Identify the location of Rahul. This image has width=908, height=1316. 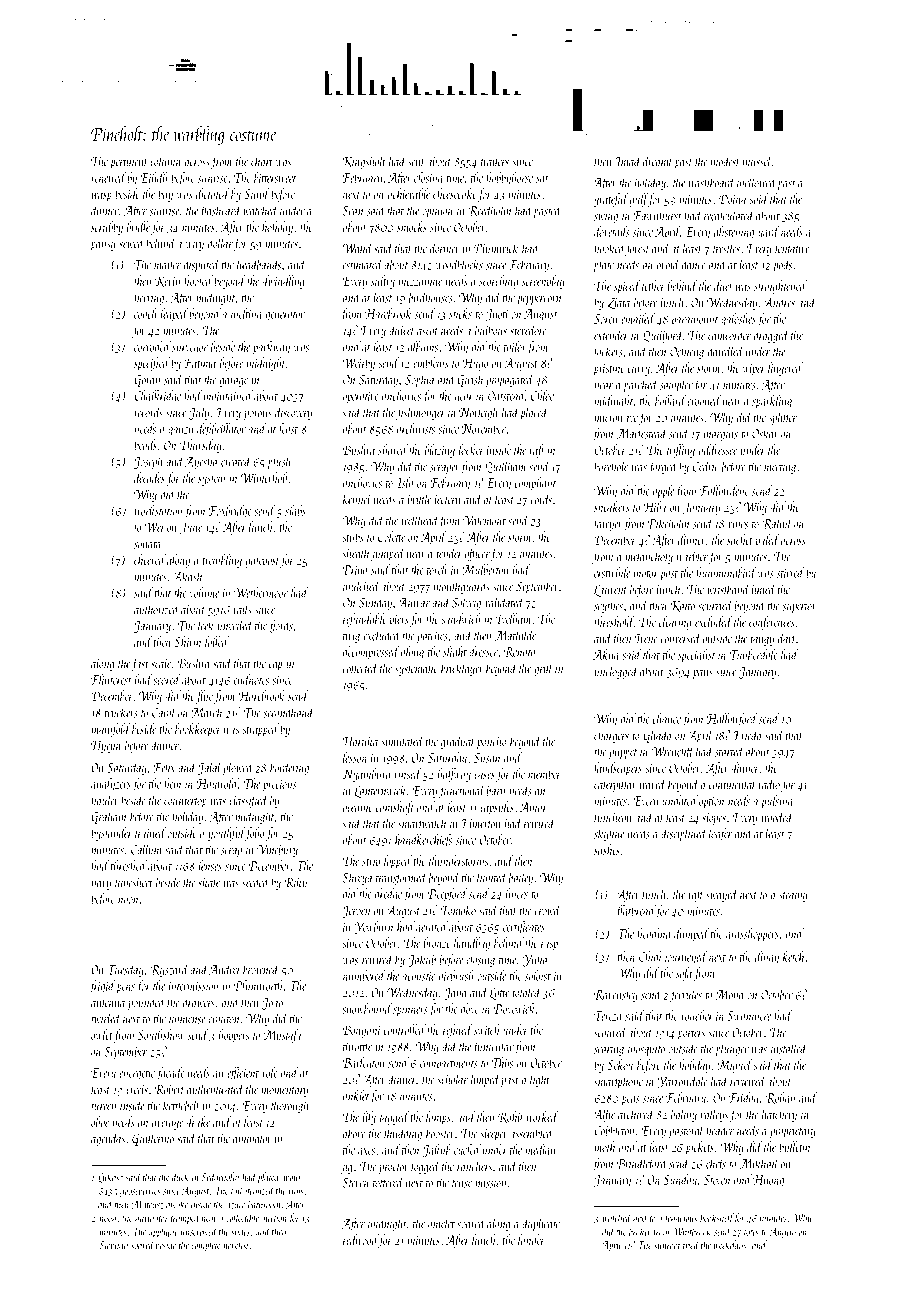
(777, 524).
